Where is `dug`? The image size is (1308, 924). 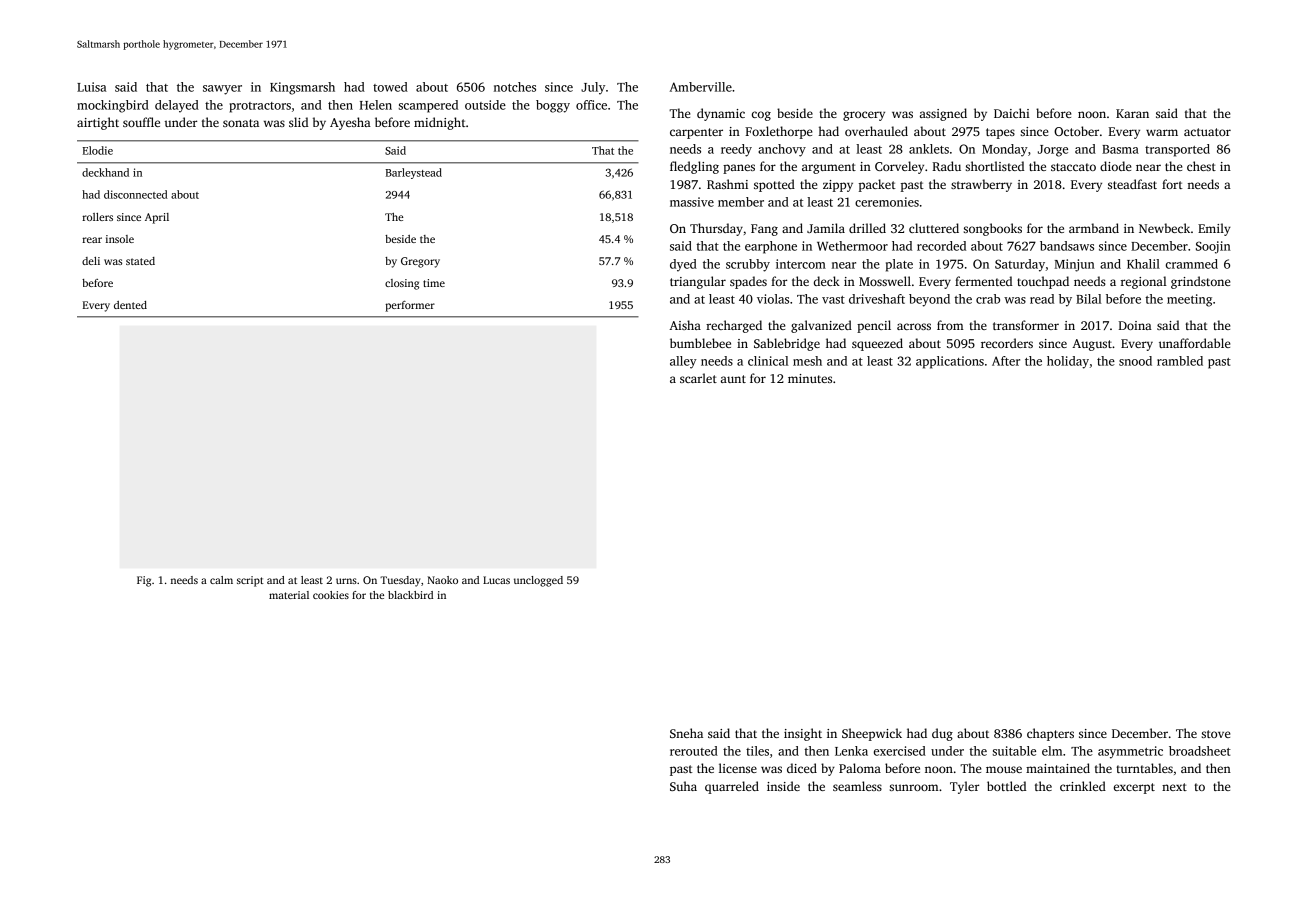 dug is located at coordinates (942, 734).
